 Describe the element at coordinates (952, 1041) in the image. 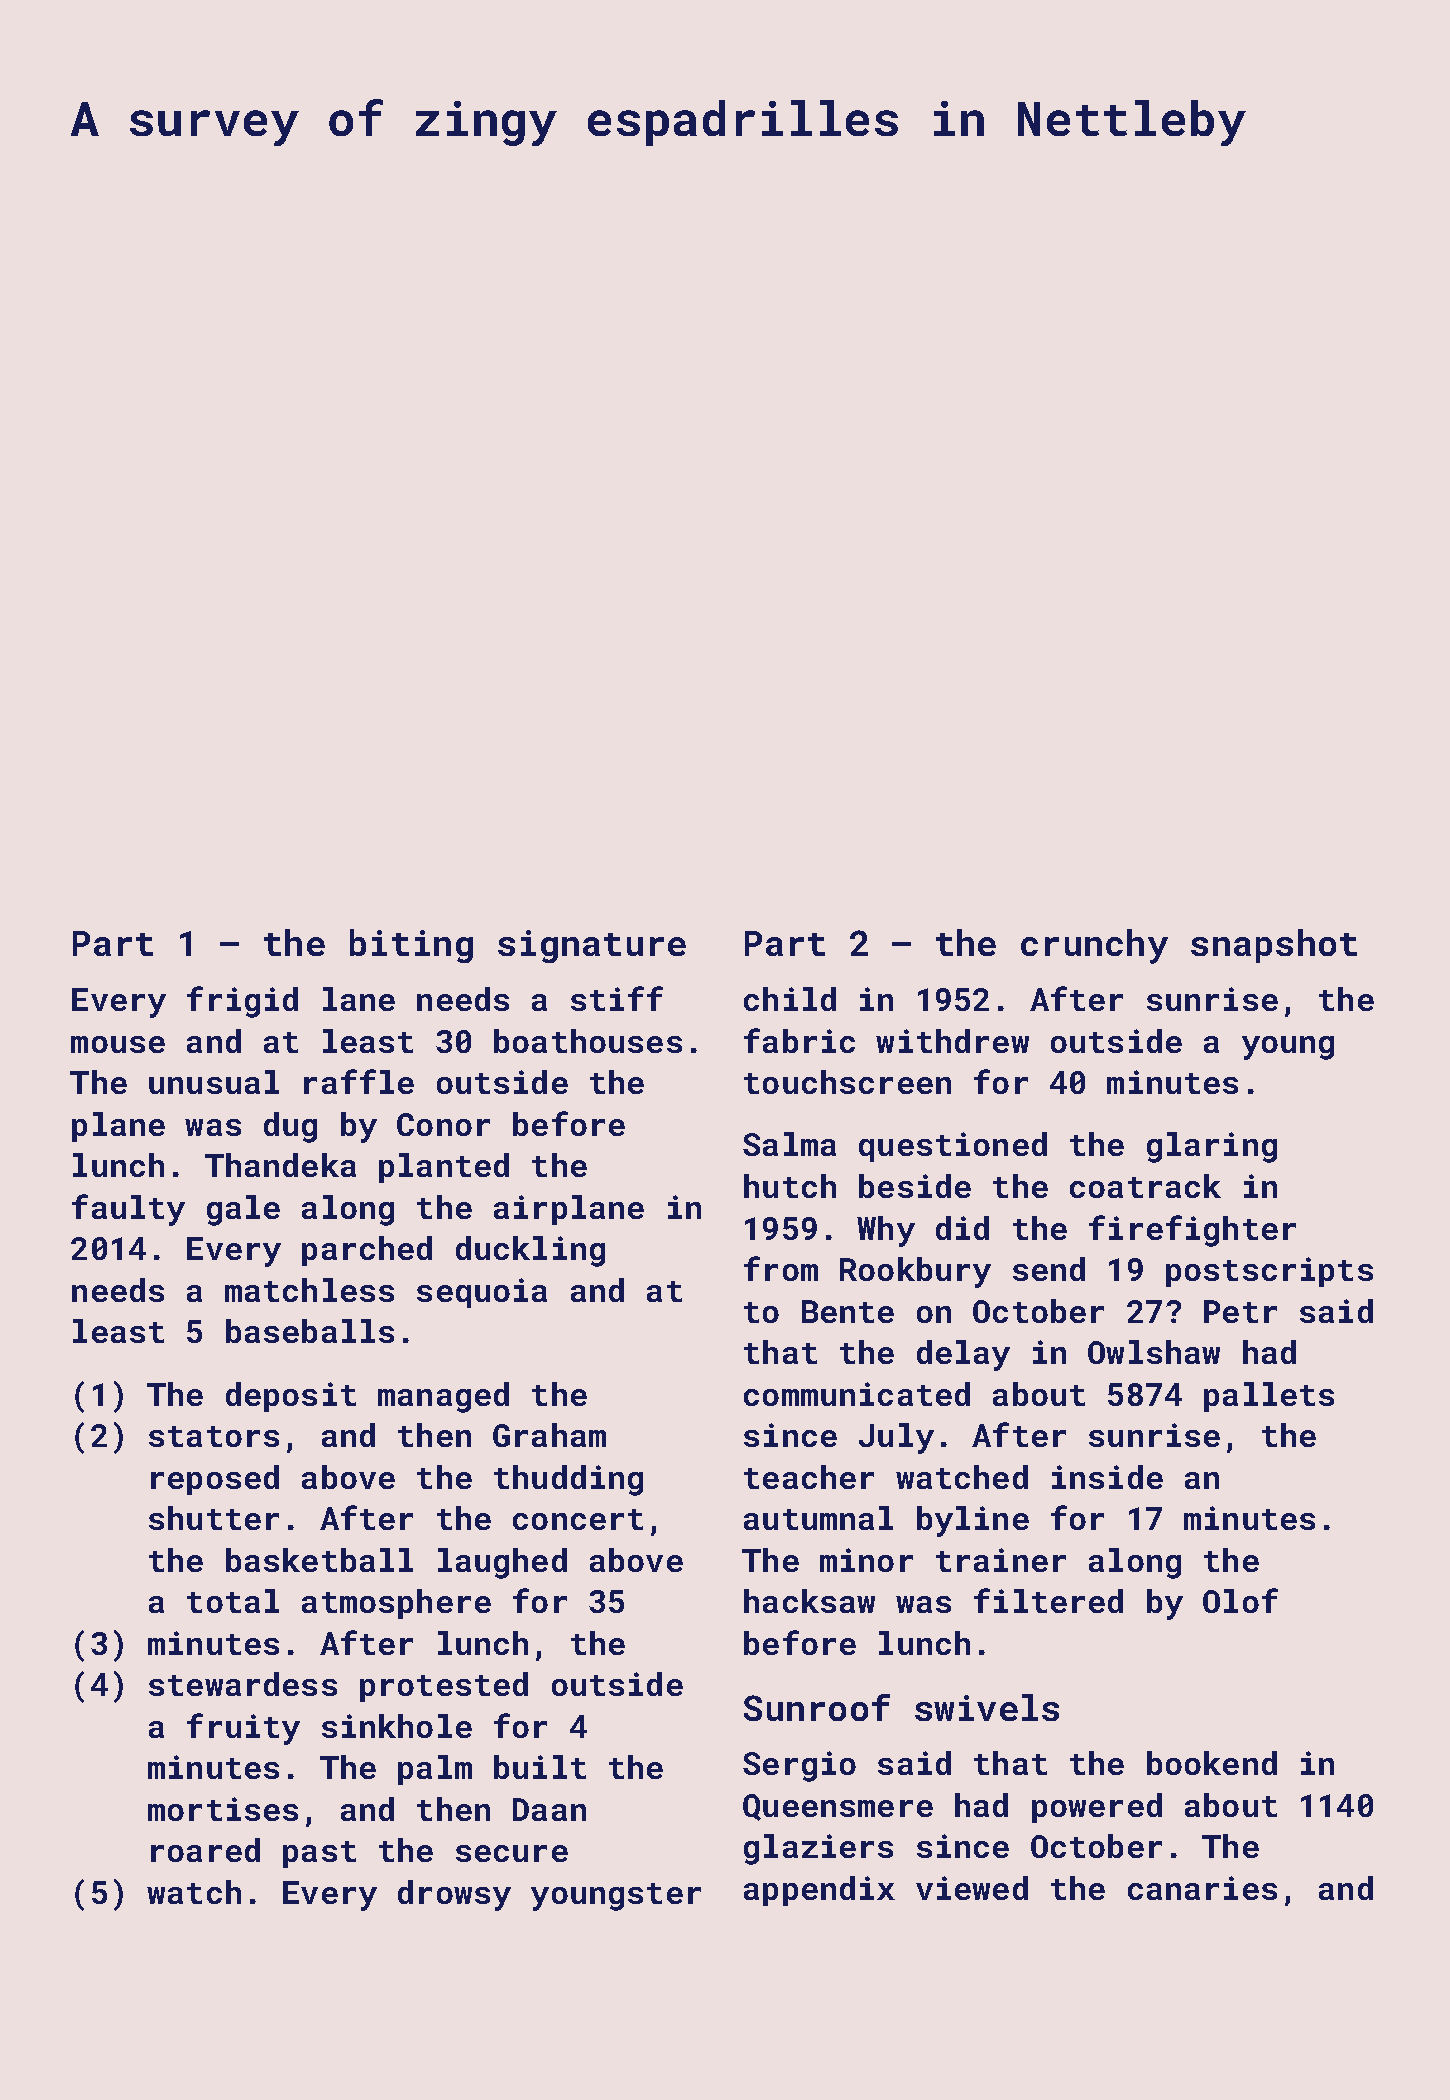

I see `withdrew` at that location.
